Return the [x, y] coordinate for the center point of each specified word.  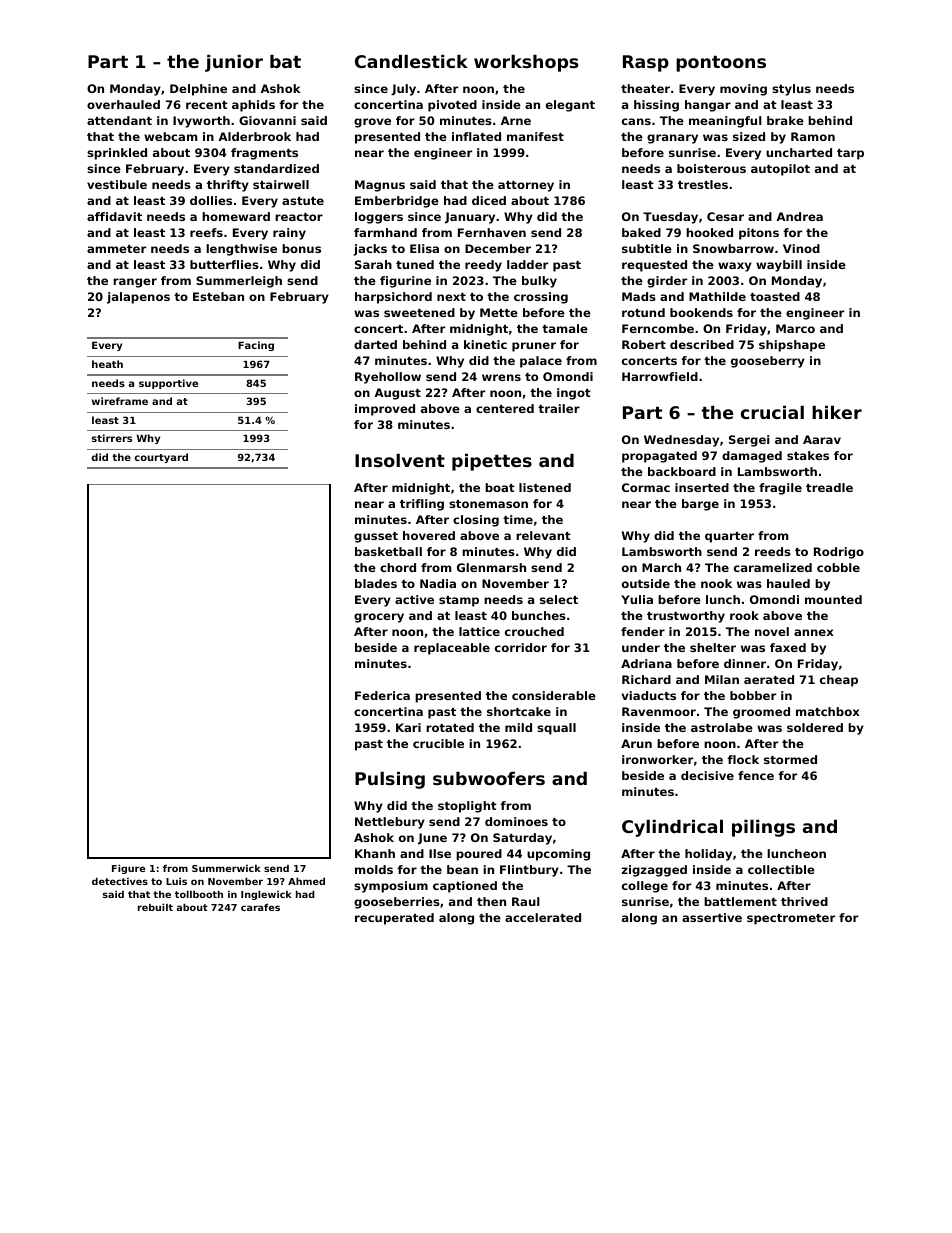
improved [385, 410]
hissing [656, 106]
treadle [829, 487]
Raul [526, 901]
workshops [526, 63]
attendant [119, 120]
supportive [168, 384]
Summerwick [226, 868]
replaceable [452, 649]
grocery [379, 618]
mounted [833, 599]
